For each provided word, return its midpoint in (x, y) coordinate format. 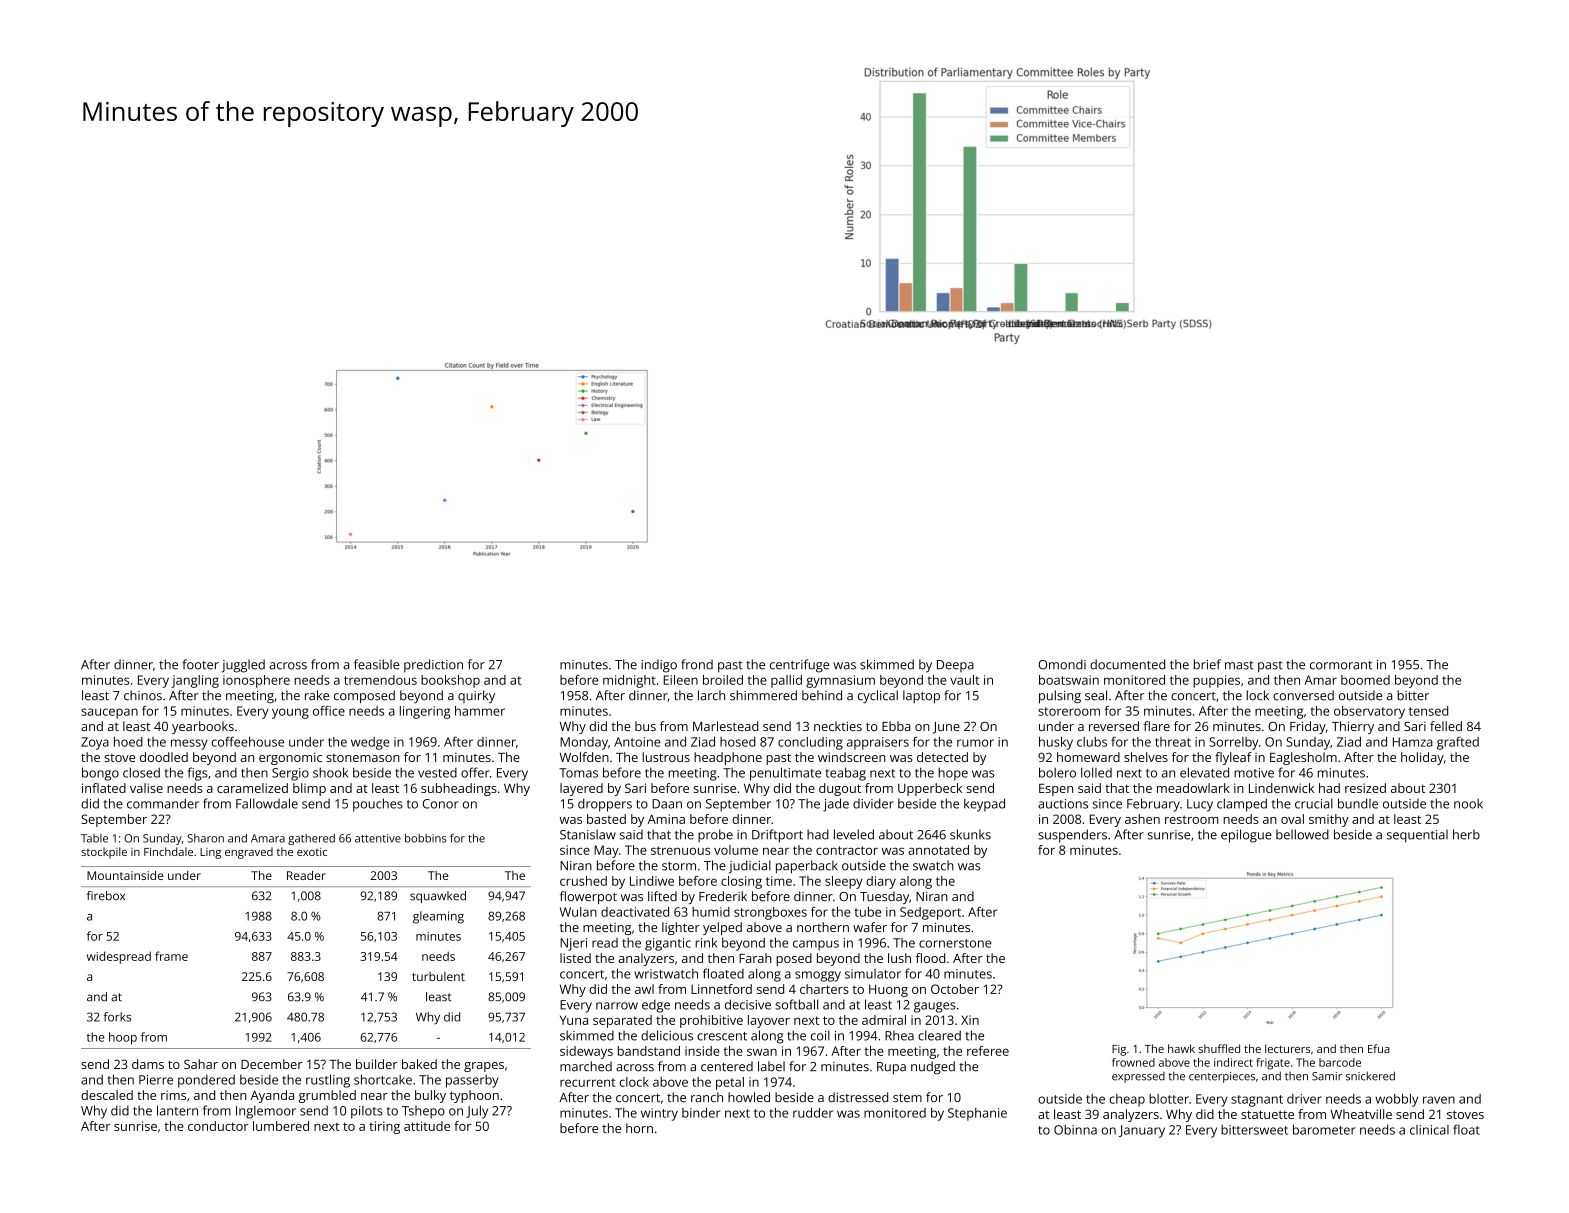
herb (1466, 834)
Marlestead (725, 726)
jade (836, 805)
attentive (378, 838)
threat (1173, 742)
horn (639, 1128)
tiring (384, 1127)
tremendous (380, 680)
